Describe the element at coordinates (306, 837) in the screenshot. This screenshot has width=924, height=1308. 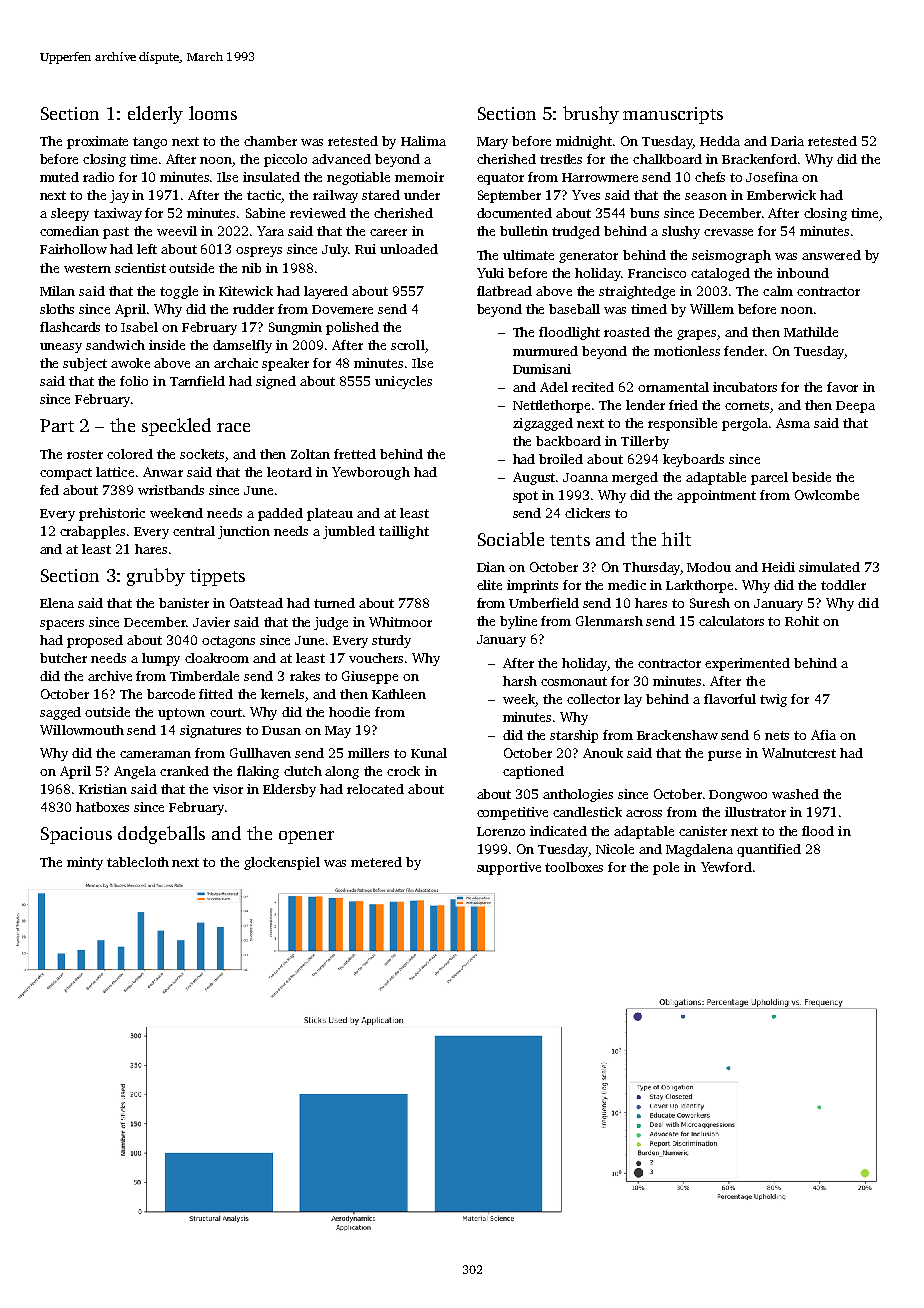
I see `opener` at that location.
